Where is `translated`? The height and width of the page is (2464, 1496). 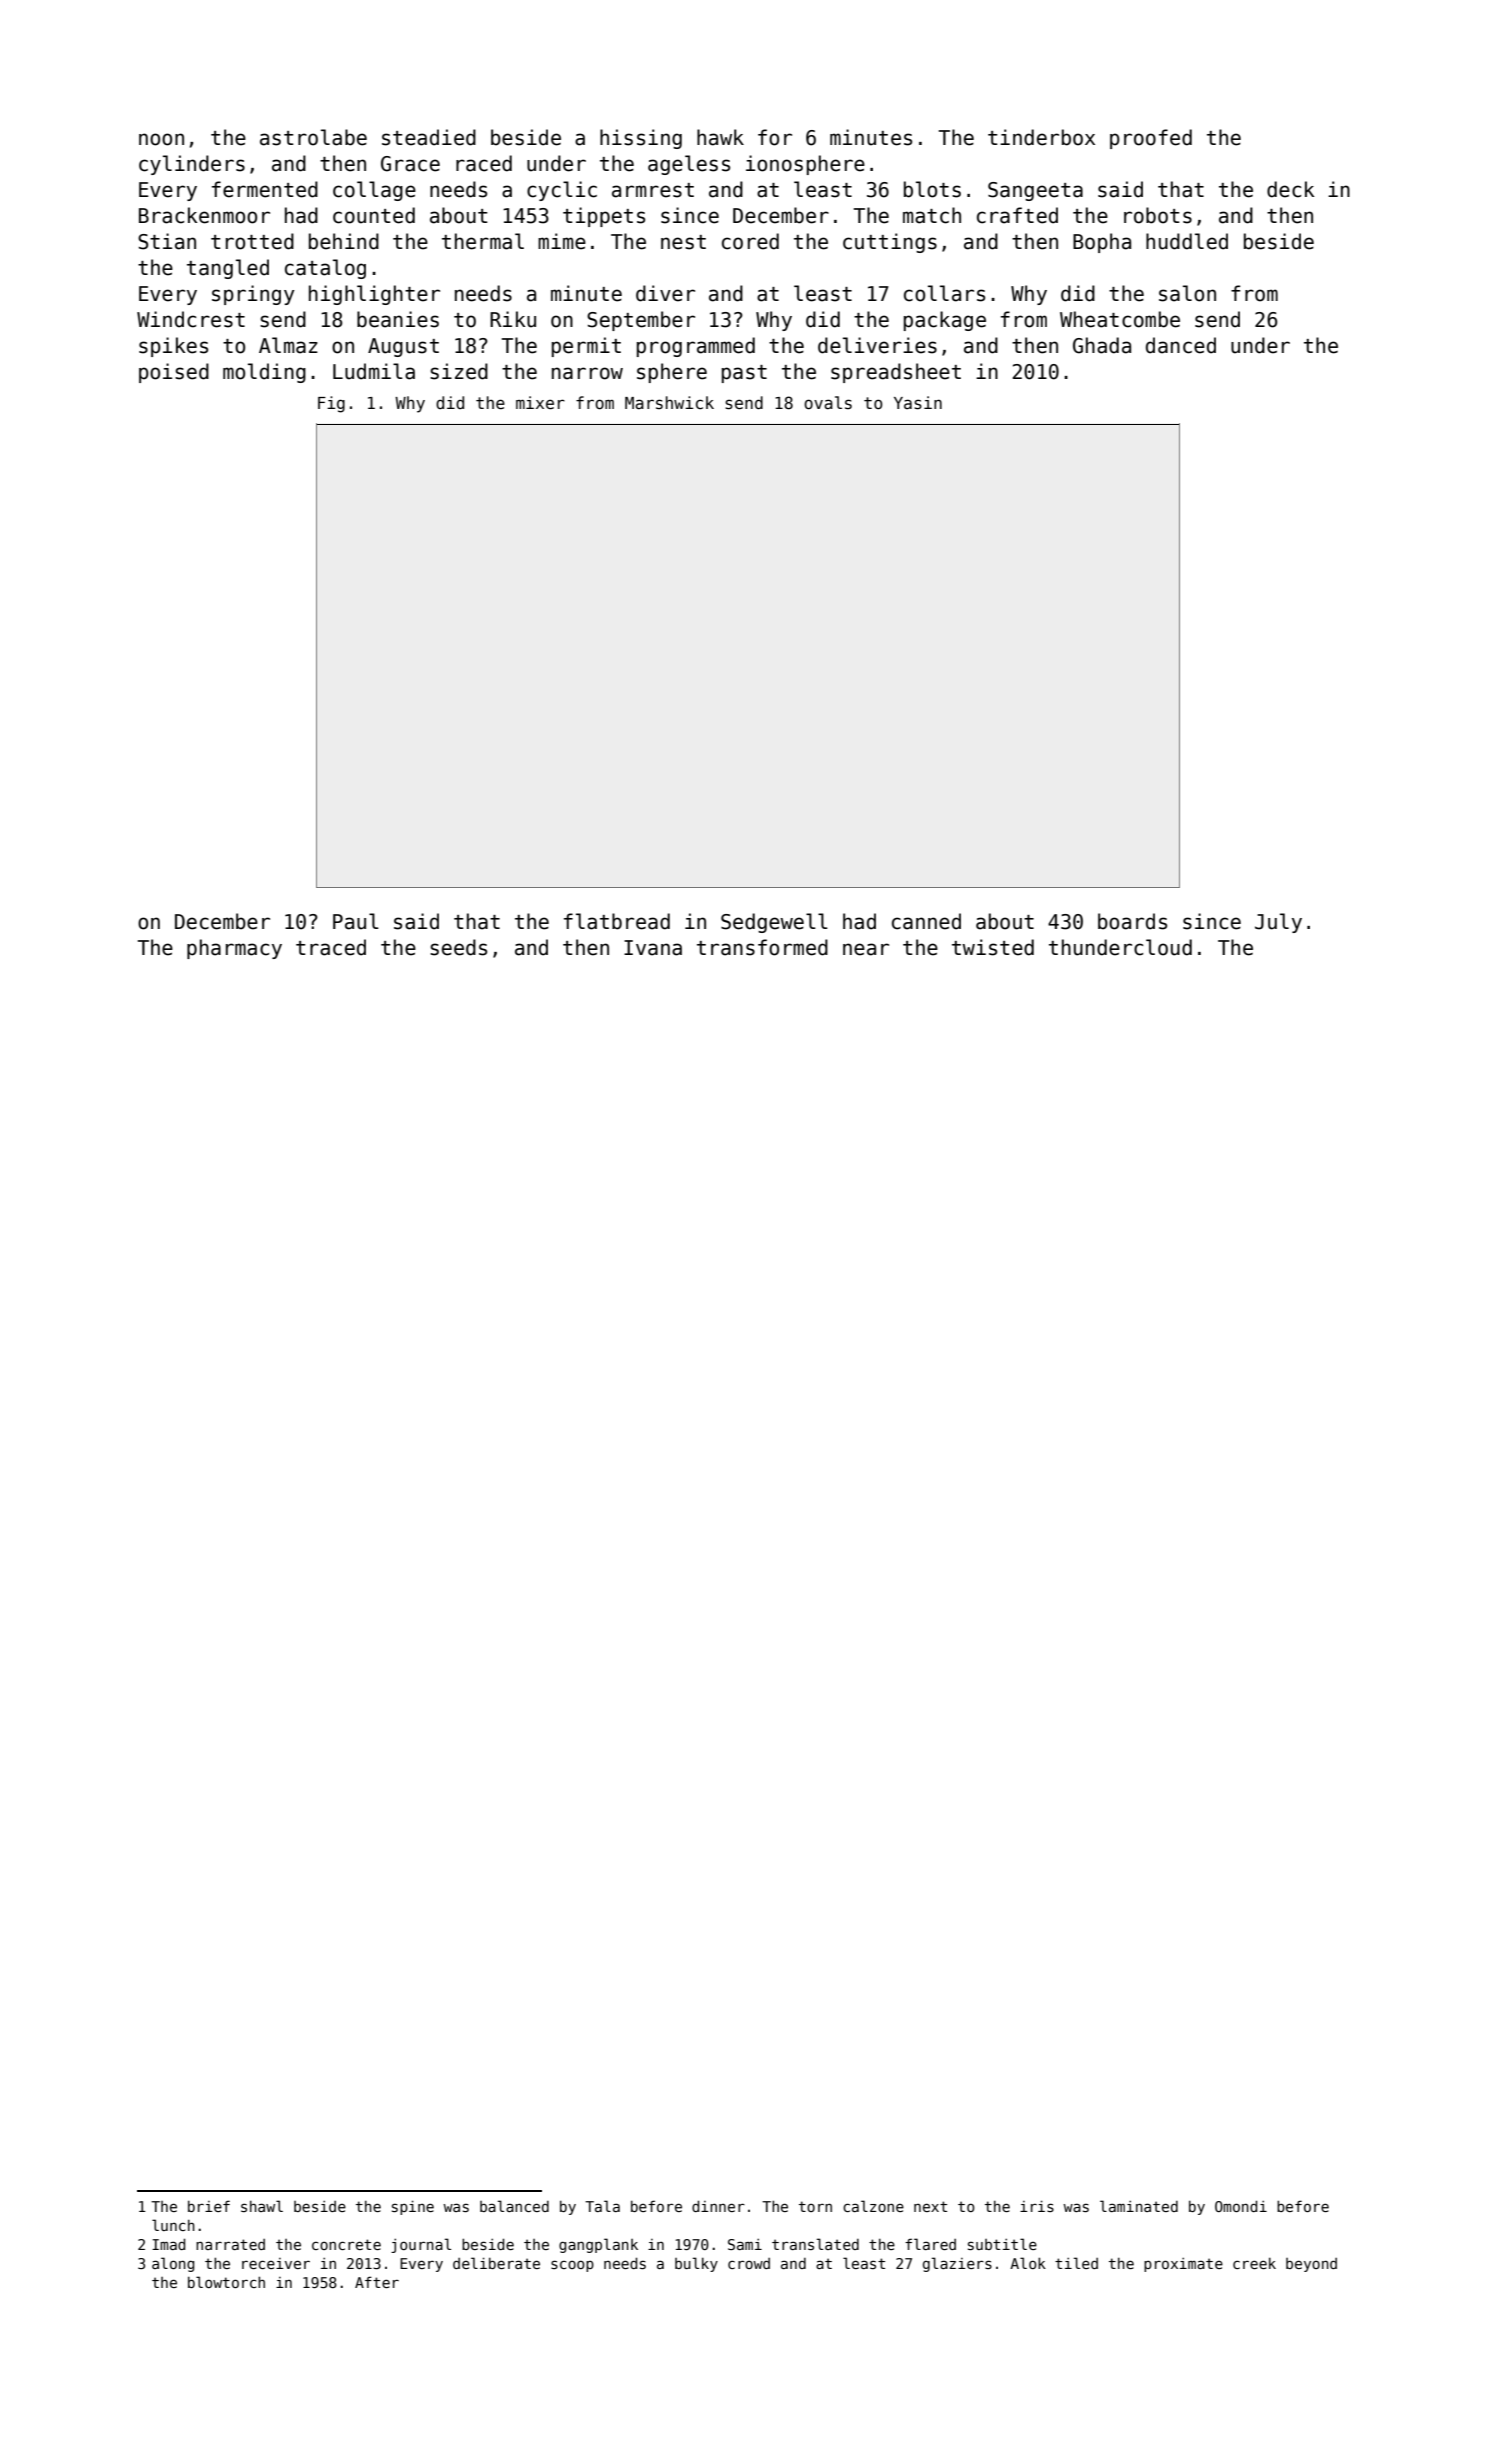 translated is located at coordinates (815, 2244).
